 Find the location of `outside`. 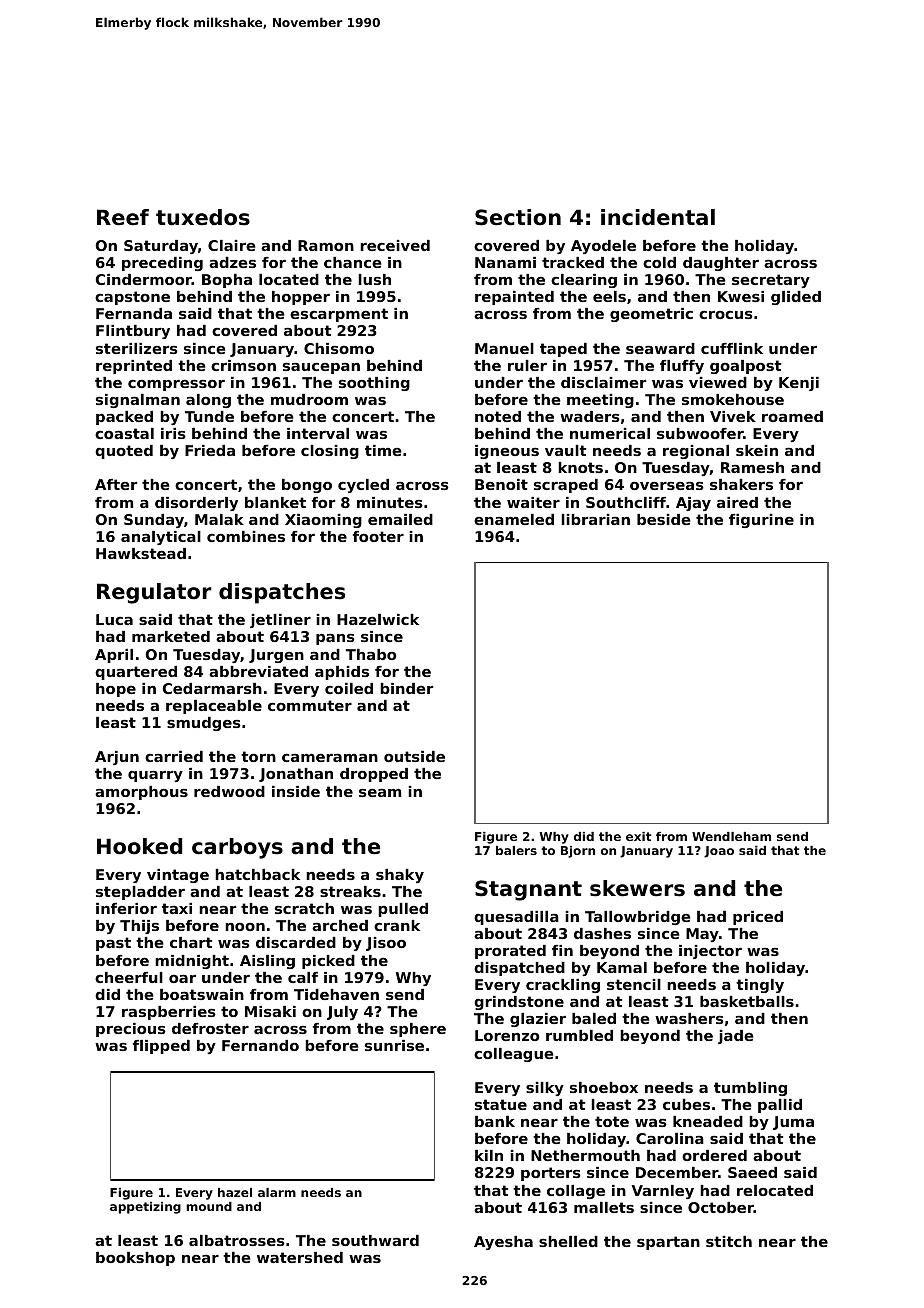

outside is located at coordinates (414, 756).
